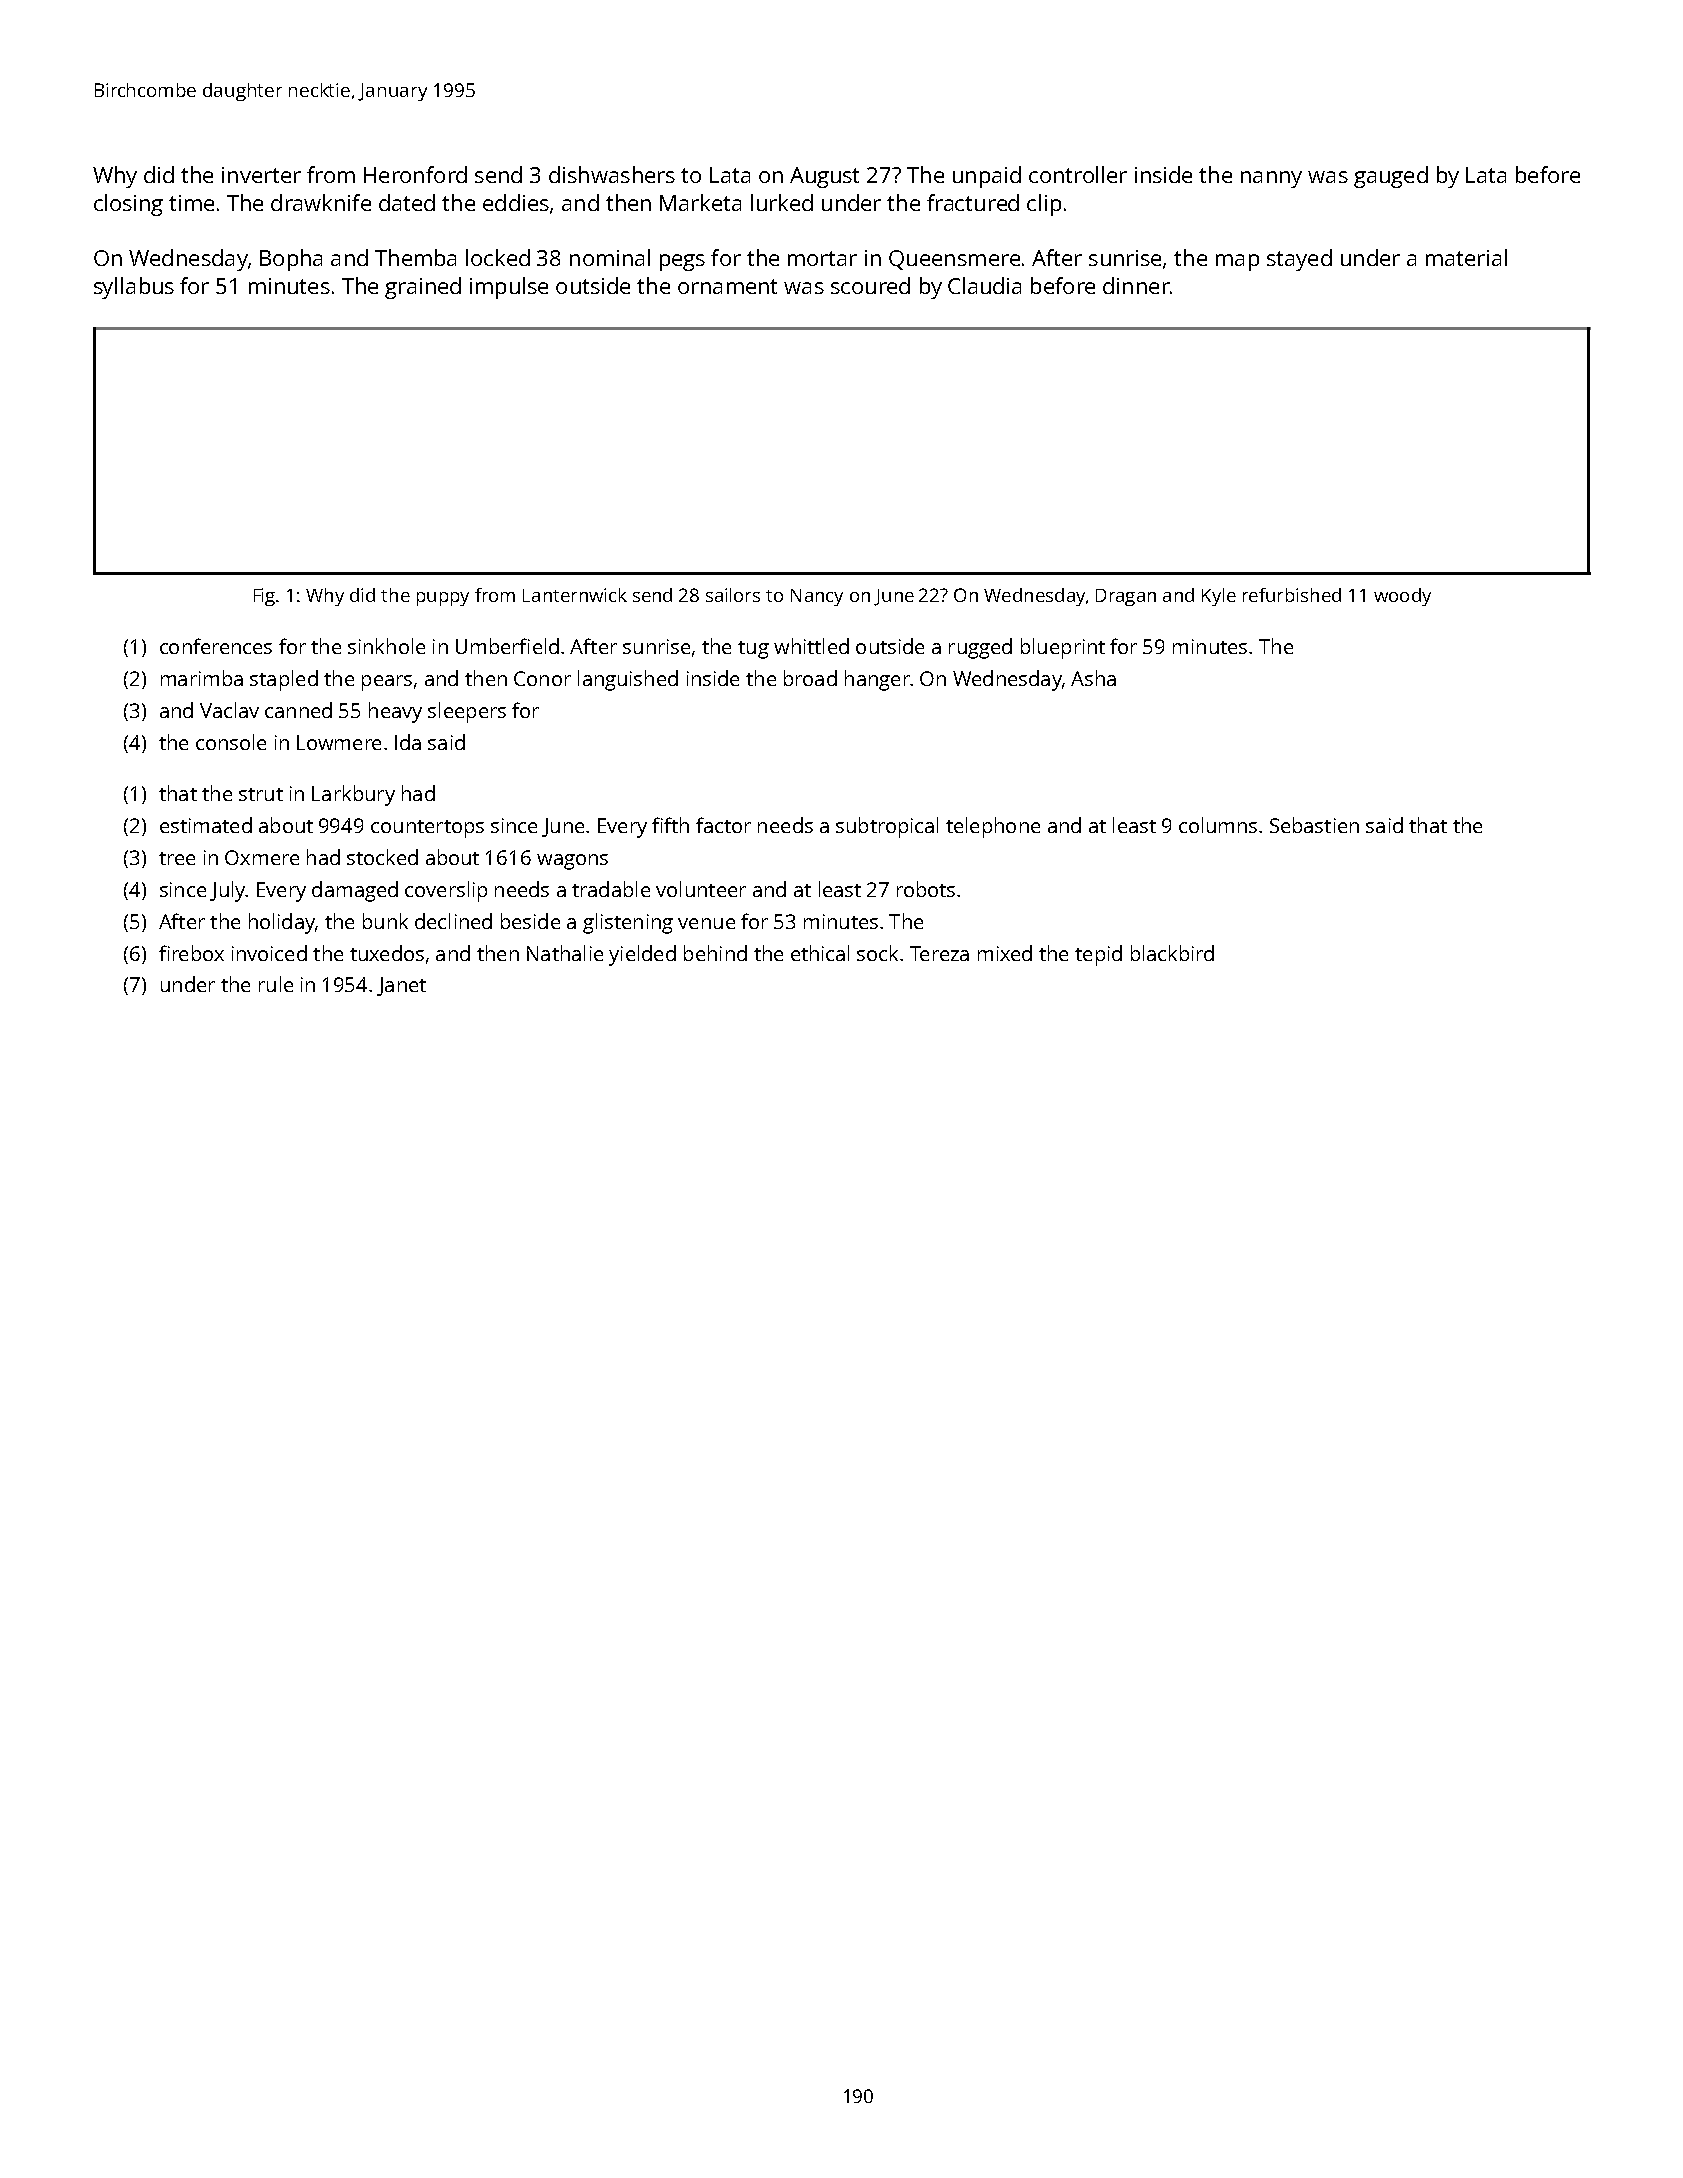  What do you see at coordinates (984, 285) in the screenshot?
I see `Claudia` at bounding box center [984, 285].
